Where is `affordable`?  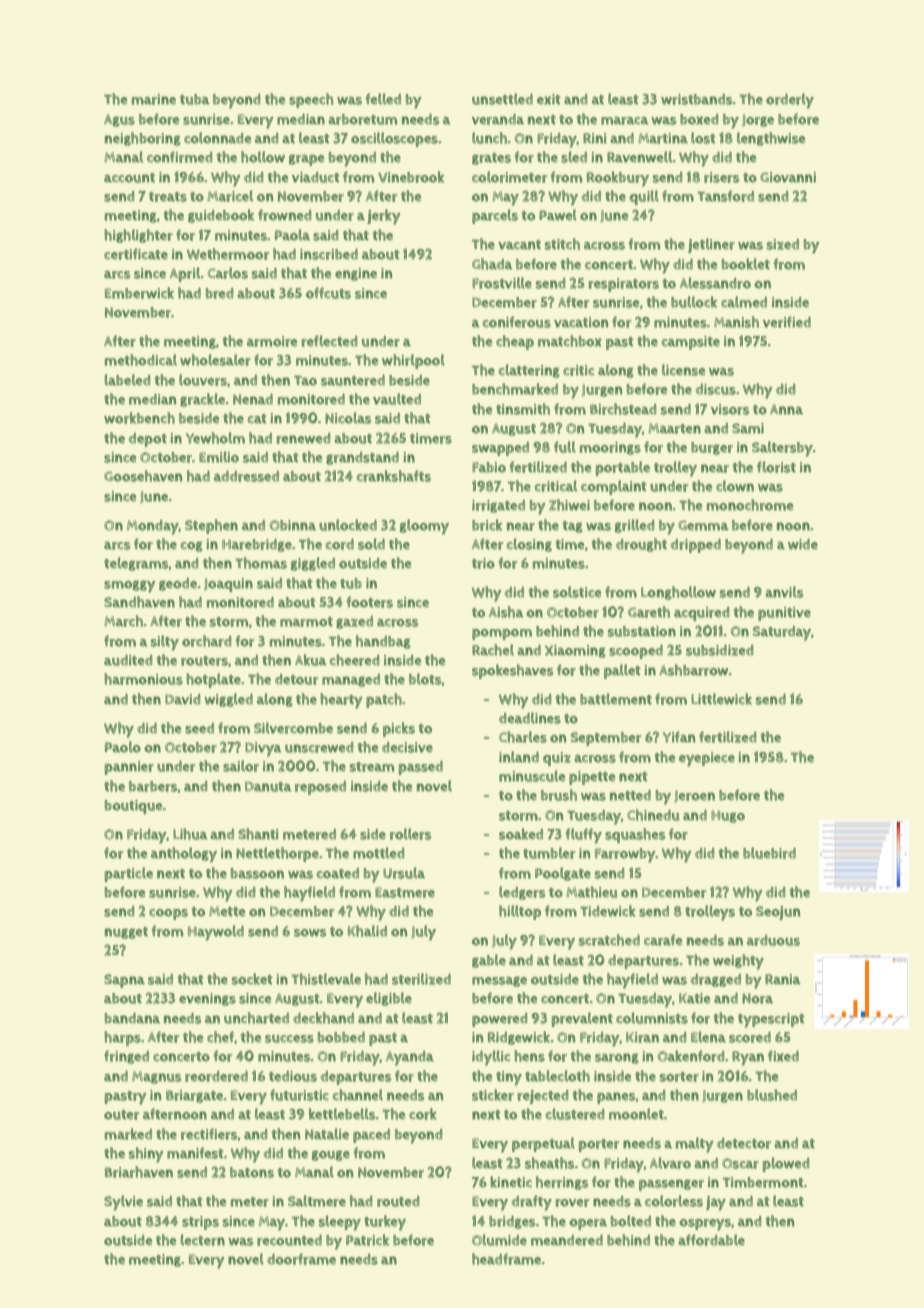
affordable is located at coordinates (711, 1240).
